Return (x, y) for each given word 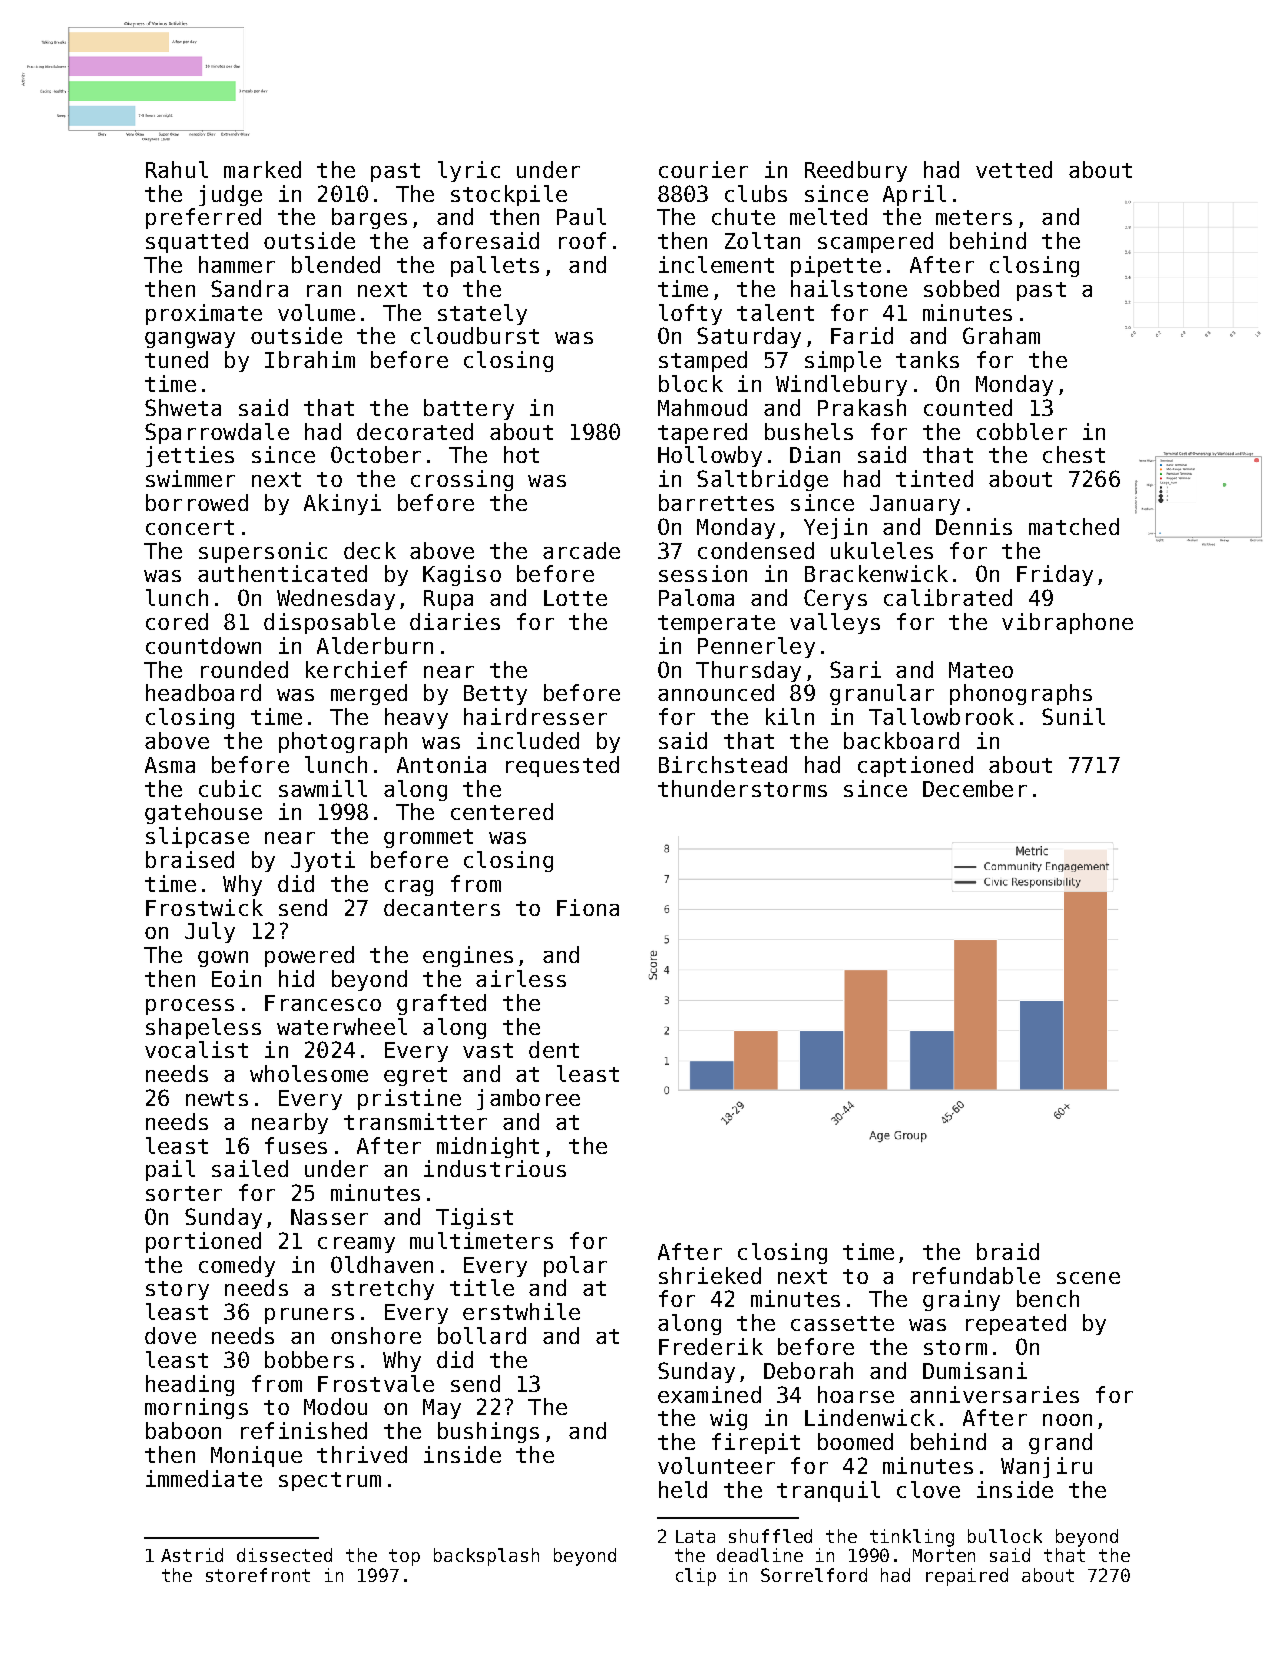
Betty (495, 695)
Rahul (177, 169)
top (404, 1557)
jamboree (528, 1099)
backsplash (486, 1557)
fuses (296, 1145)
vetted (1014, 169)
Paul (581, 216)
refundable (976, 1275)
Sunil (1073, 716)
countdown (203, 645)
